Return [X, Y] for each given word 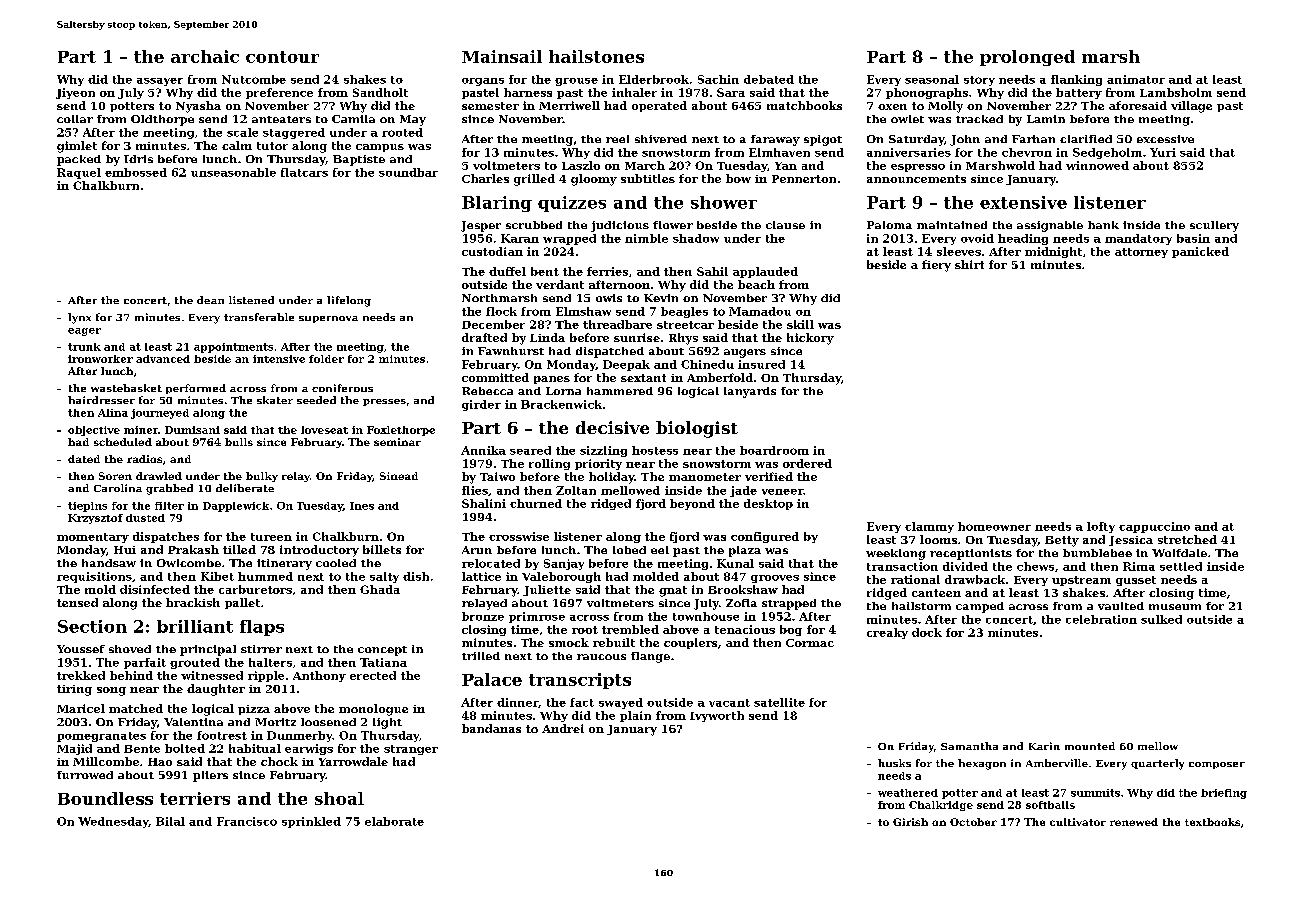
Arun [477, 550]
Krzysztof [95, 519]
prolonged [1027, 58]
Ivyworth [717, 716]
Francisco [247, 821]
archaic [205, 56]
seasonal [932, 79]
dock [927, 632]
